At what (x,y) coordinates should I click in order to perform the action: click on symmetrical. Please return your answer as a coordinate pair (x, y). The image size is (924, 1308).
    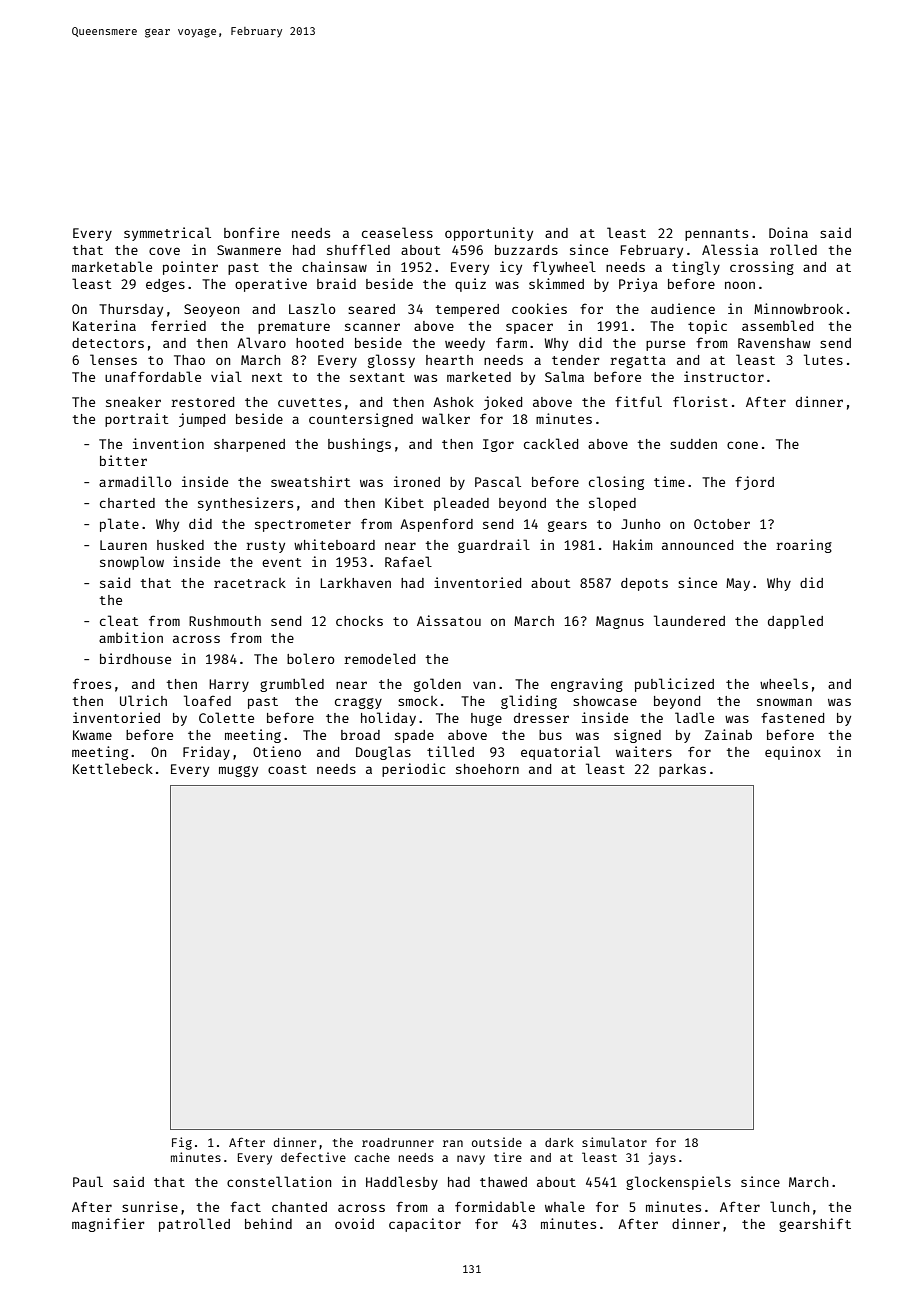
    Looking at the image, I should click on (167, 234).
